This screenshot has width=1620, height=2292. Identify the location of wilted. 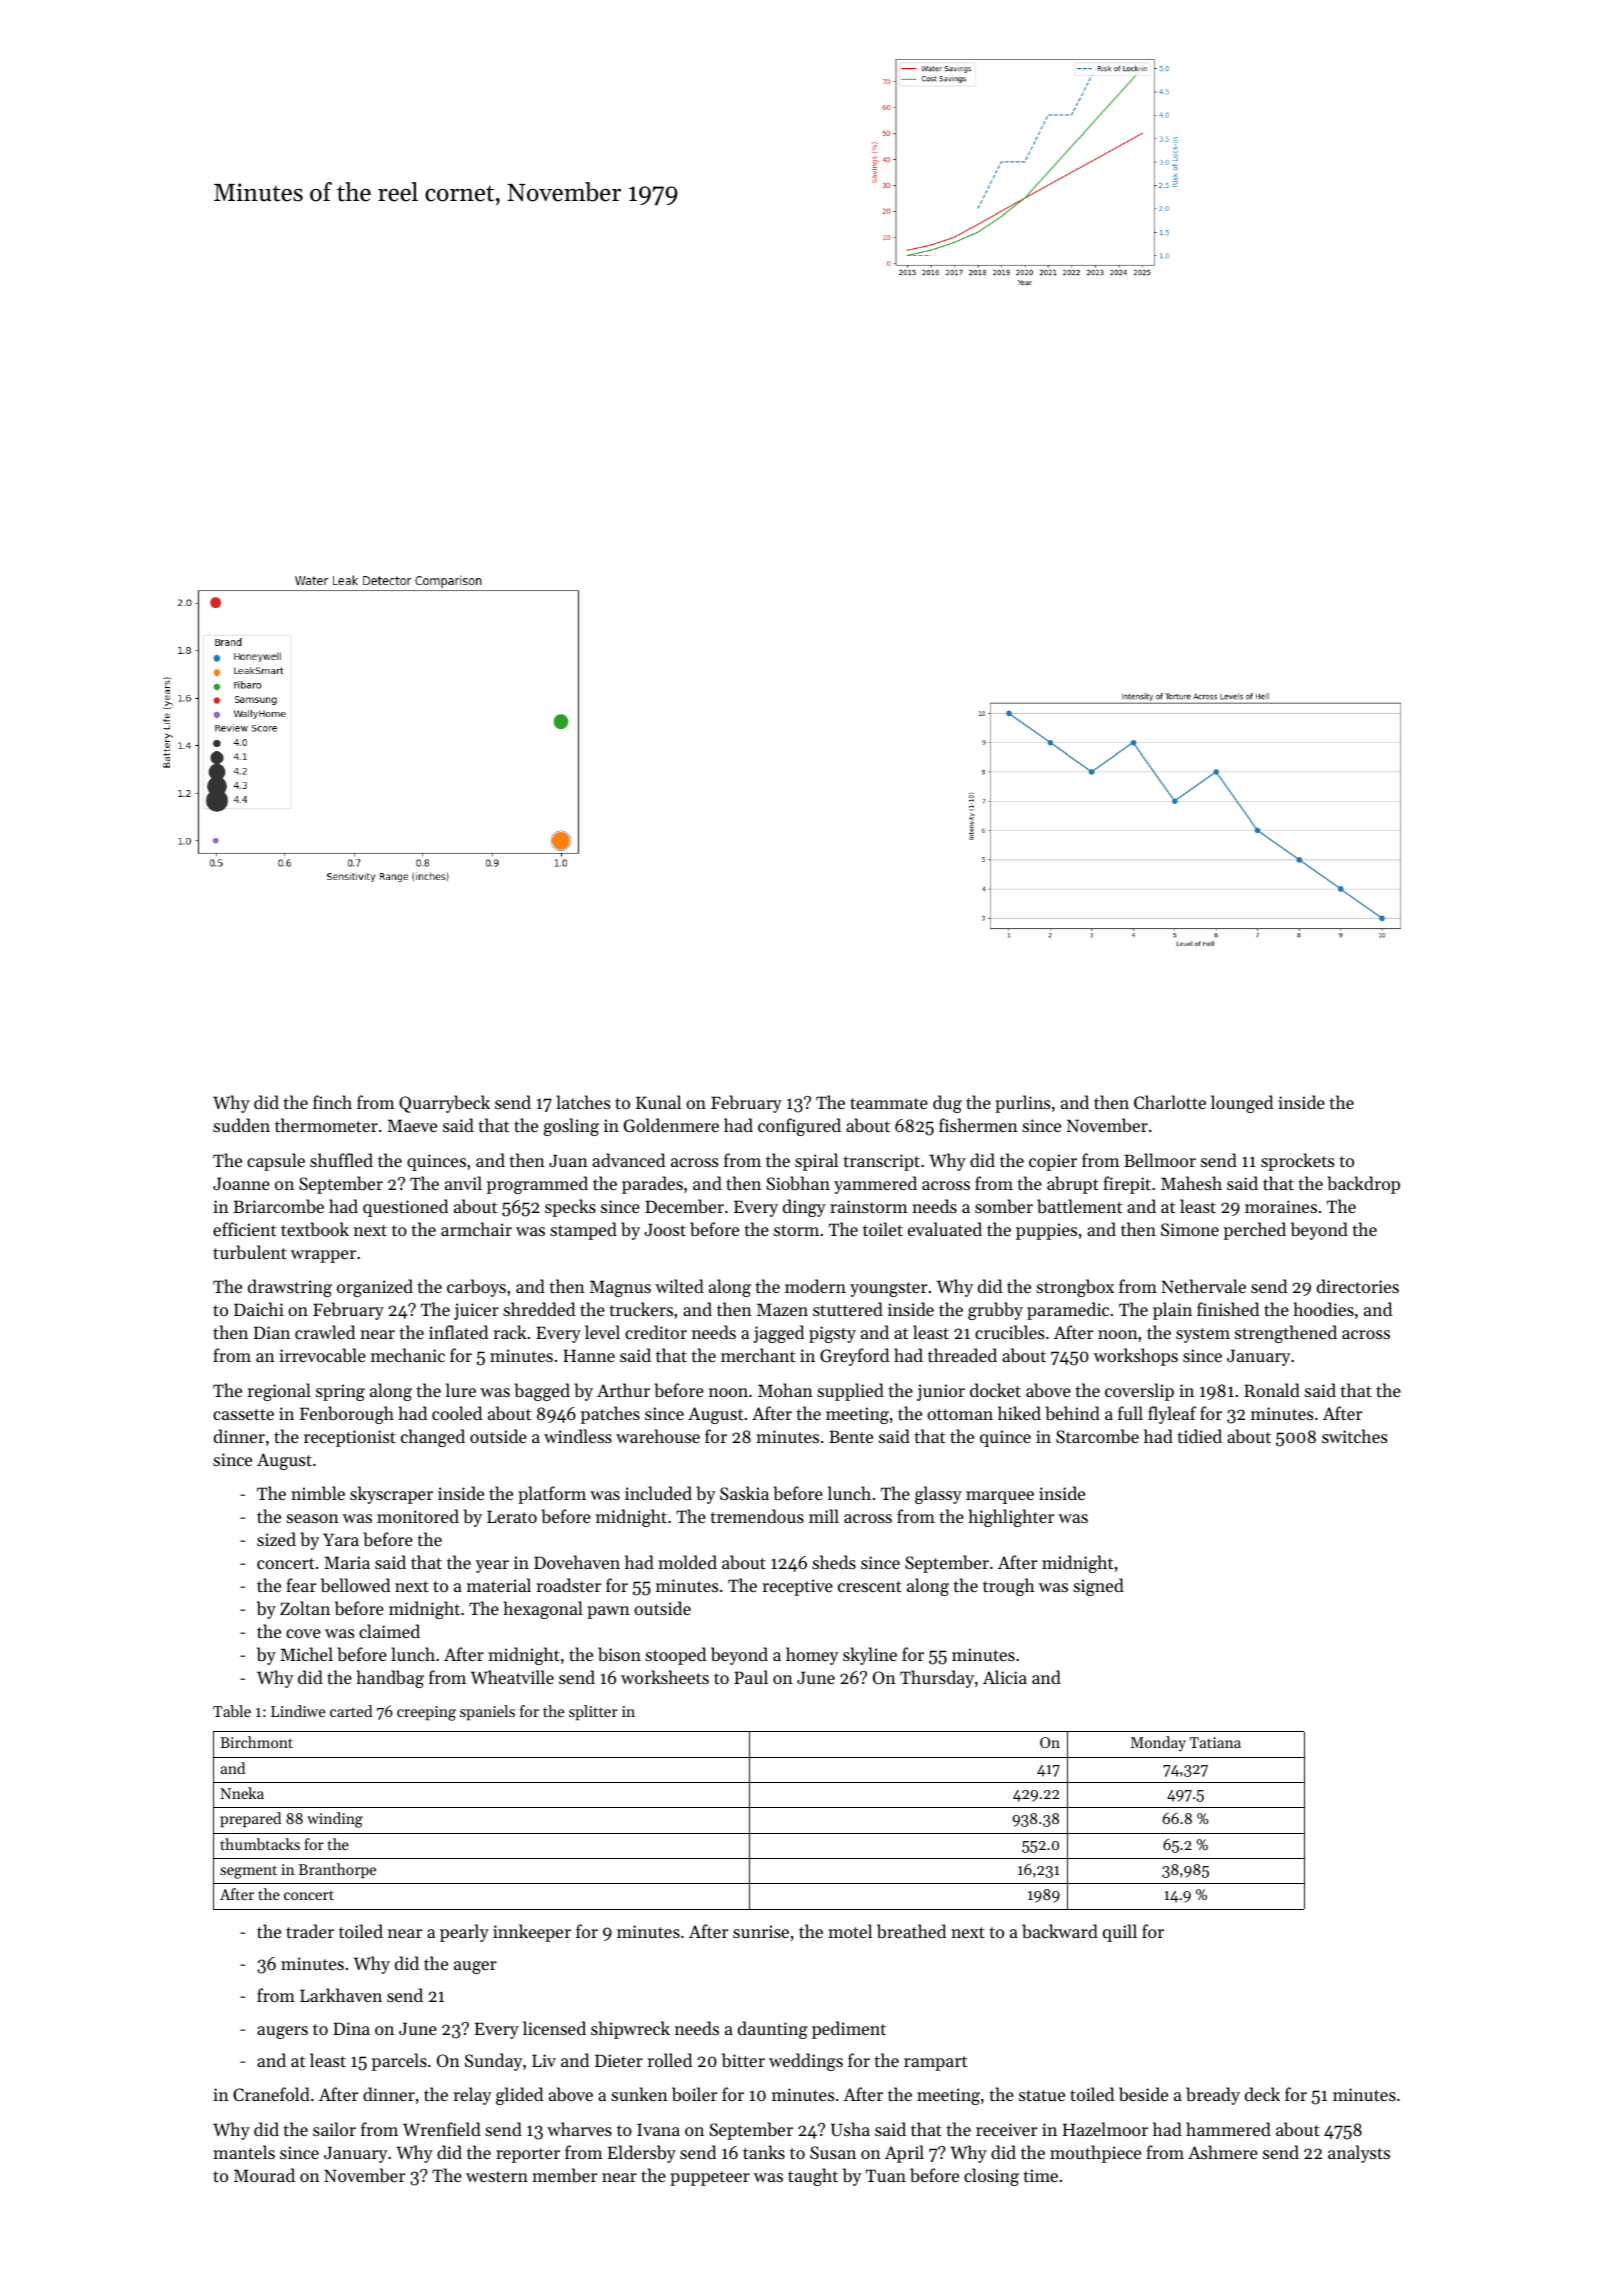
(679, 1286).
